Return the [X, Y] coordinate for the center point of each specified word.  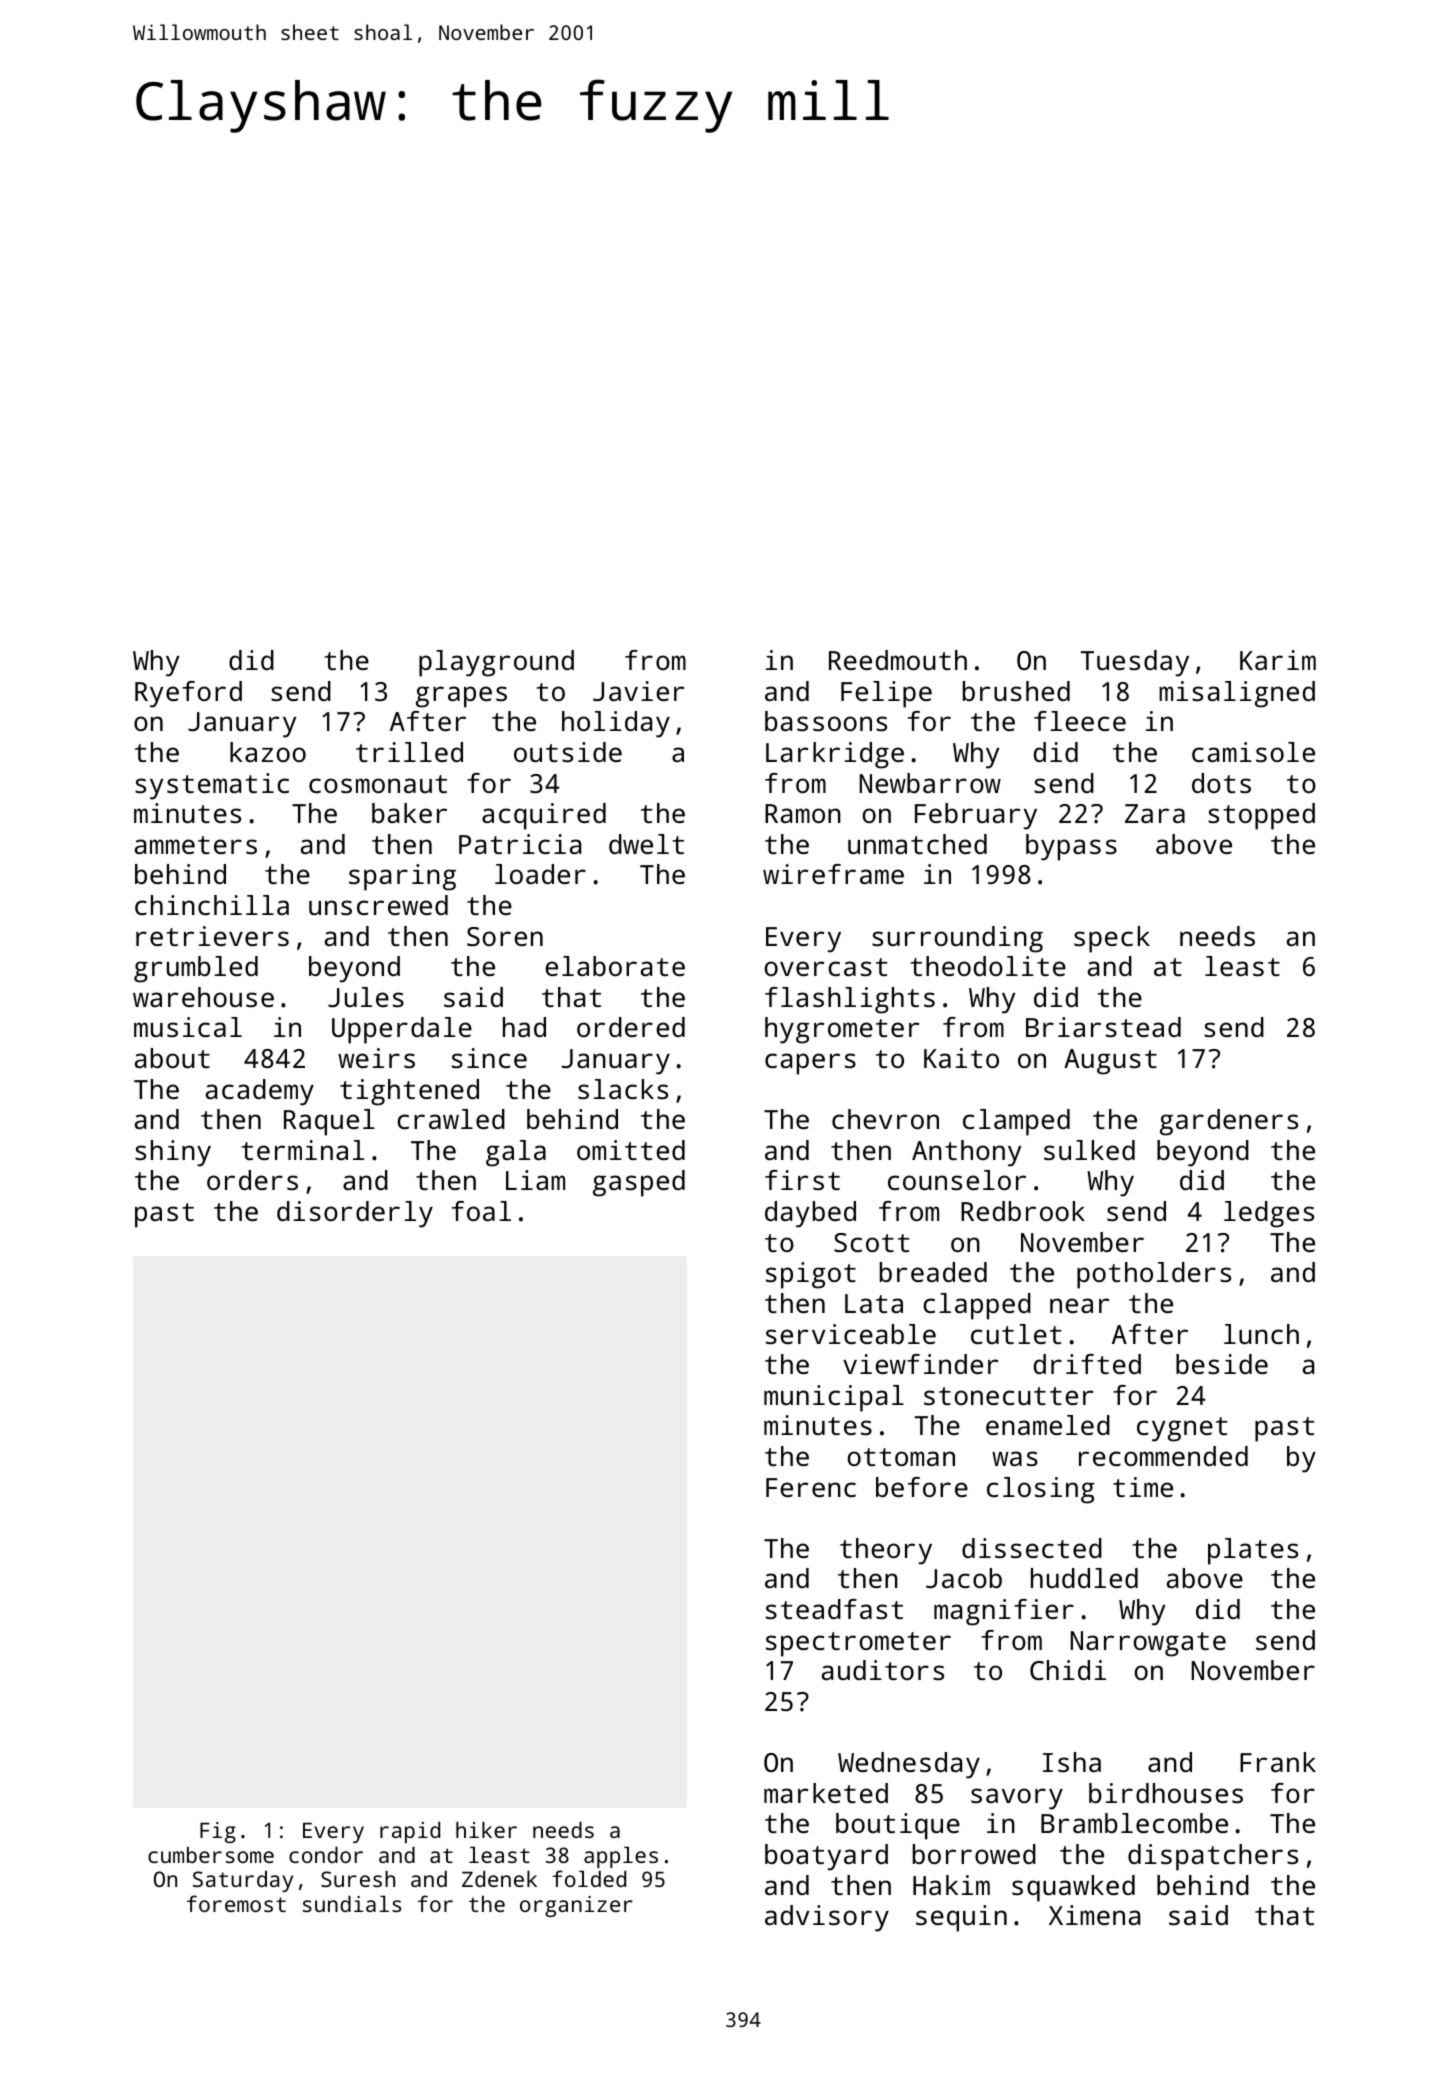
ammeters [196, 845]
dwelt [646, 844]
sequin [961, 1918]
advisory [827, 1918]
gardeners [1229, 1122]
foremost [236, 1903]
